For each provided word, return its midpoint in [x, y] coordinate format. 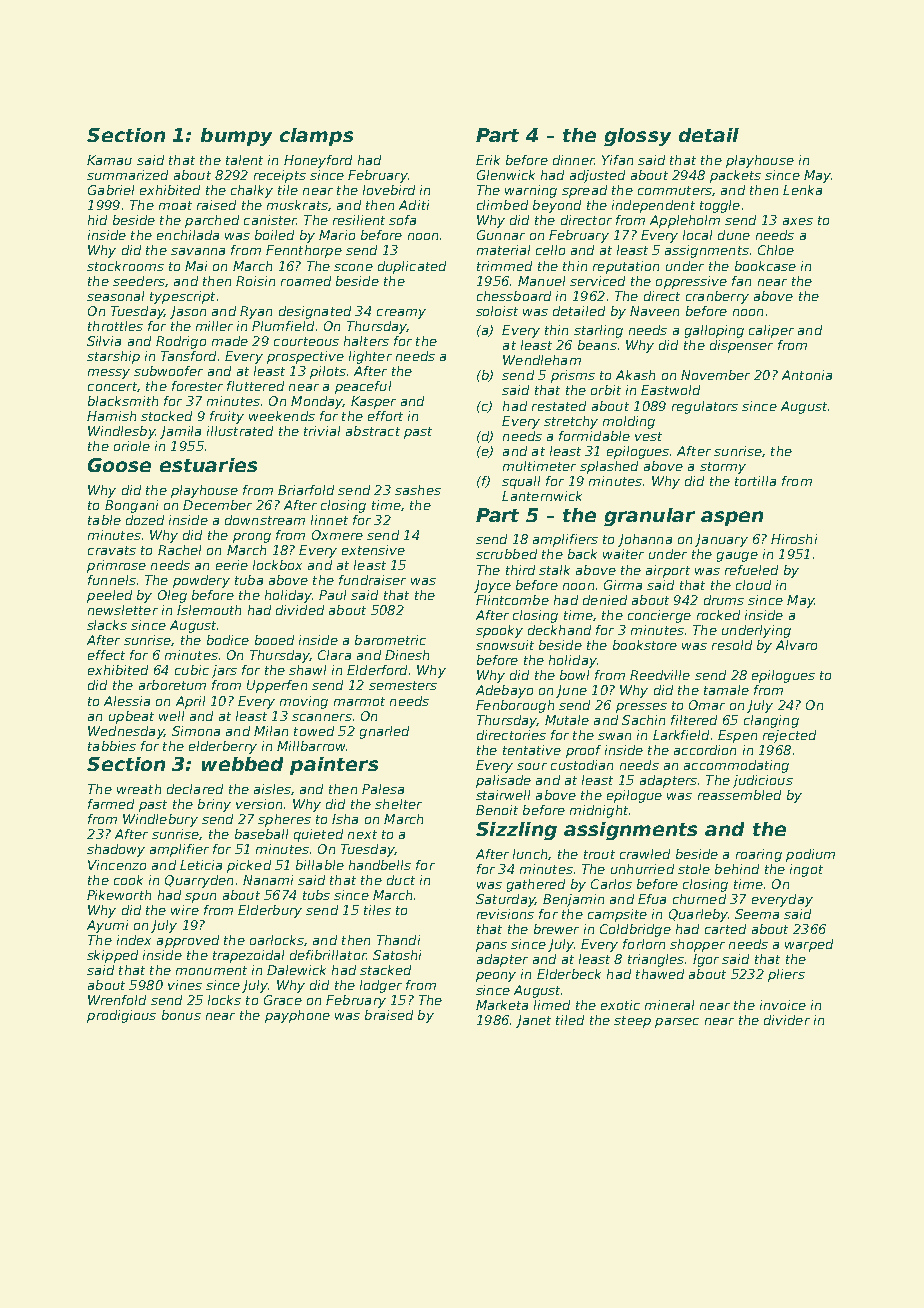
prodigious [121, 1016]
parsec [677, 1023]
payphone [297, 1016]
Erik [488, 160]
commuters [675, 190]
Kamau [109, 160]
